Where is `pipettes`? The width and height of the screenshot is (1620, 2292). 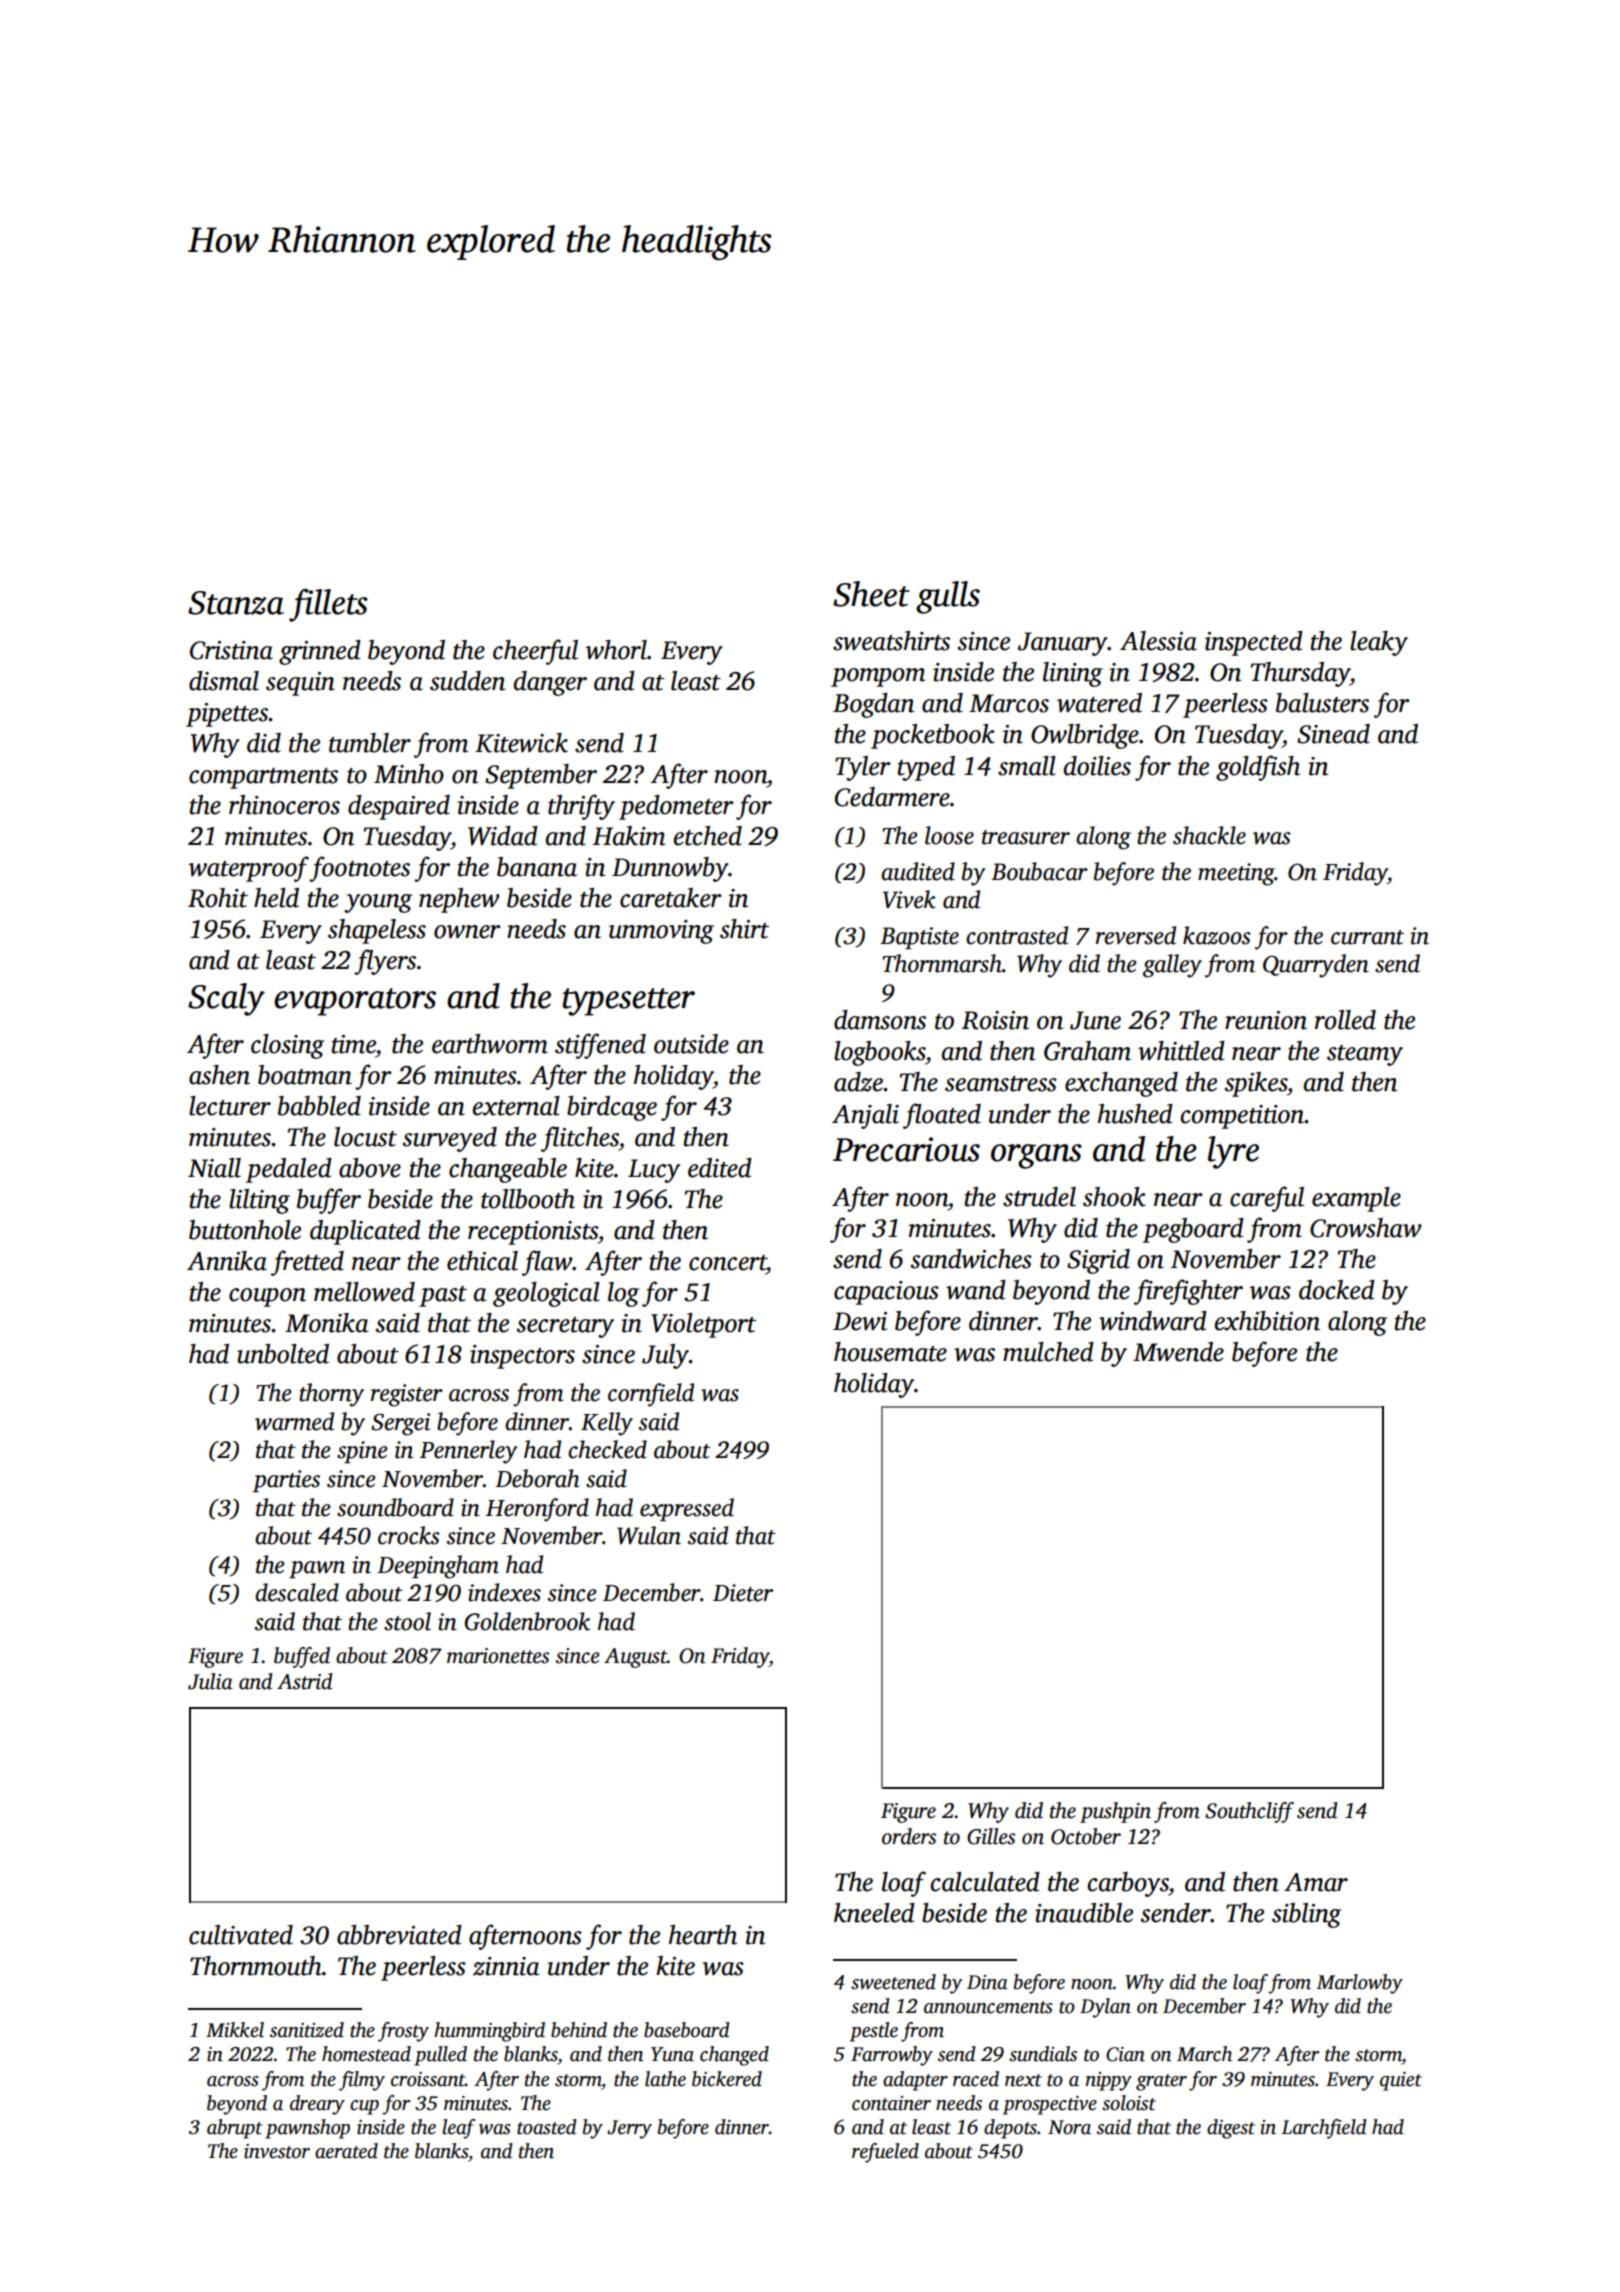
pipettes is located at coordinates (227, 715).
